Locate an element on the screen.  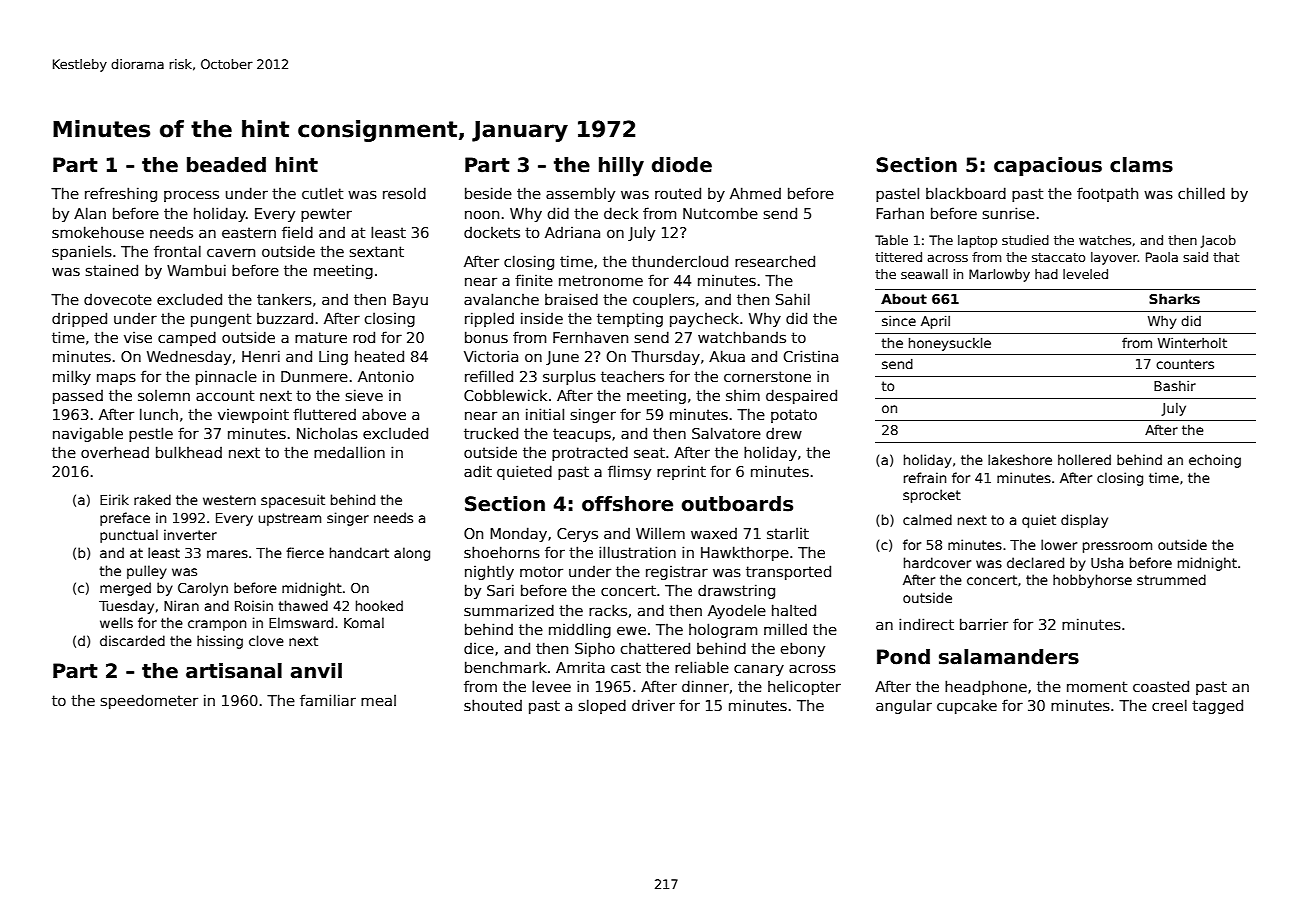
driver is located at coordinates (653, 705).
